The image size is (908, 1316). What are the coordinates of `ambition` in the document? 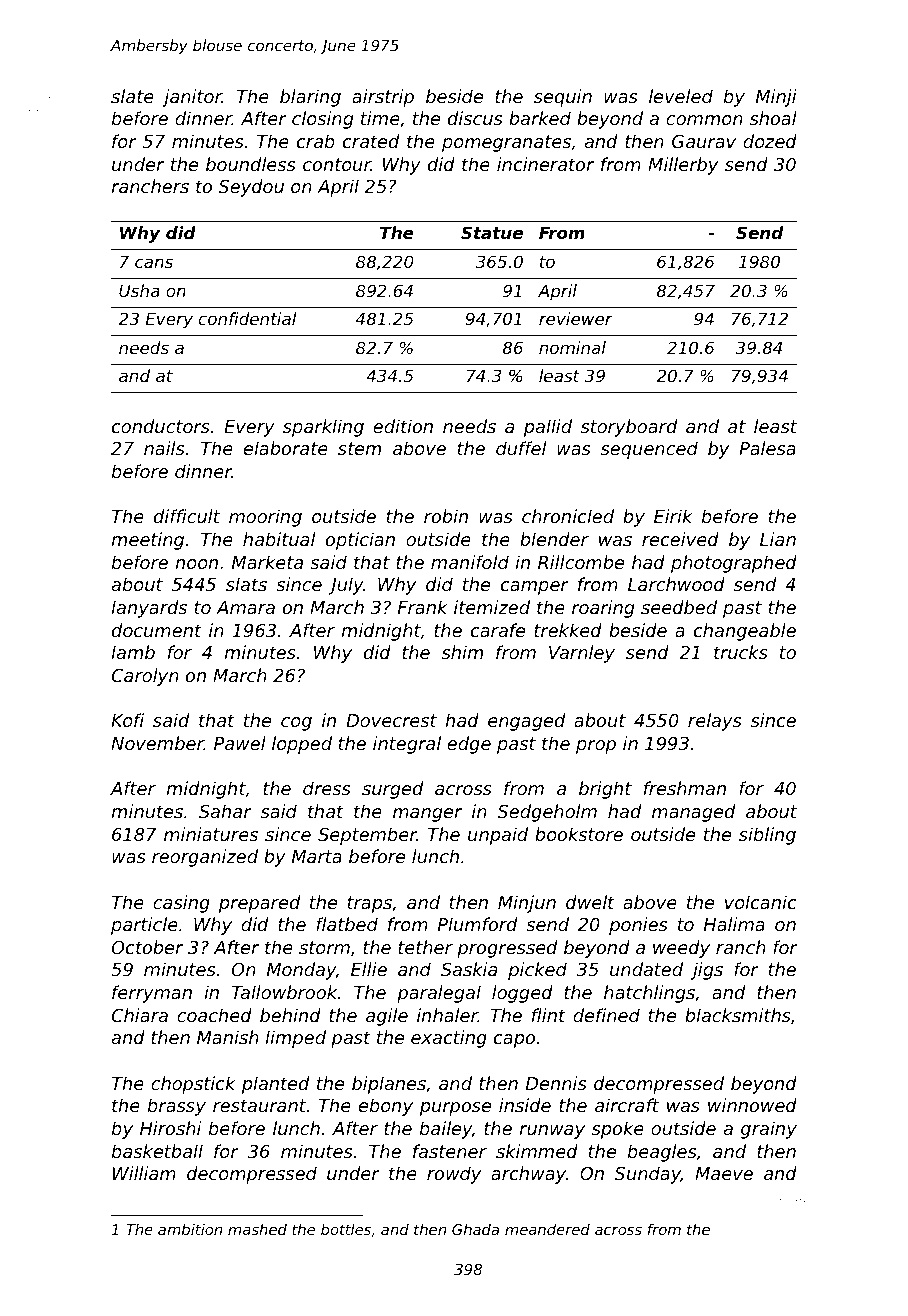 It's located at (190, 1229).
